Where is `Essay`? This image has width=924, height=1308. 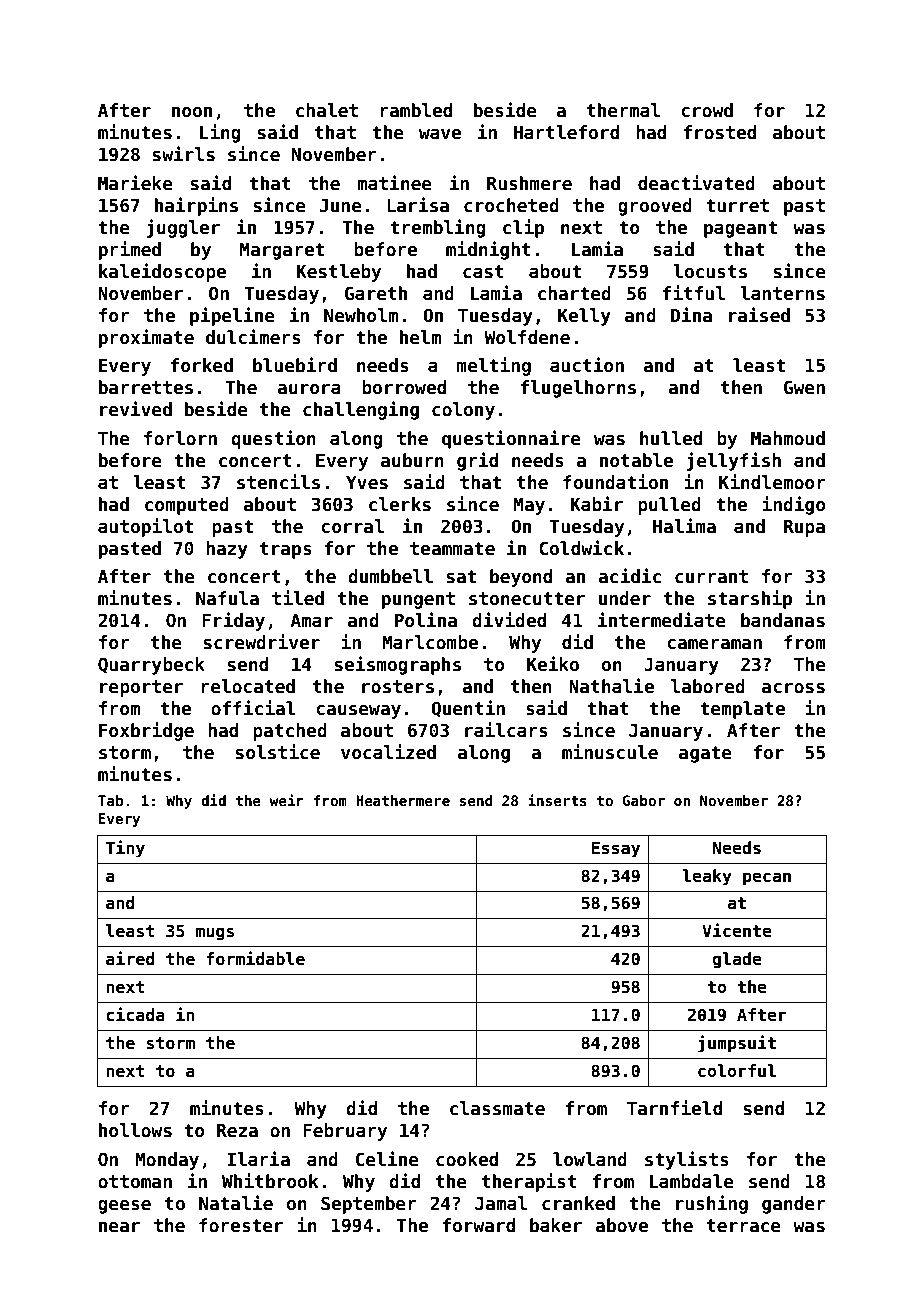 Essay is located at coordinates (616, 850).
